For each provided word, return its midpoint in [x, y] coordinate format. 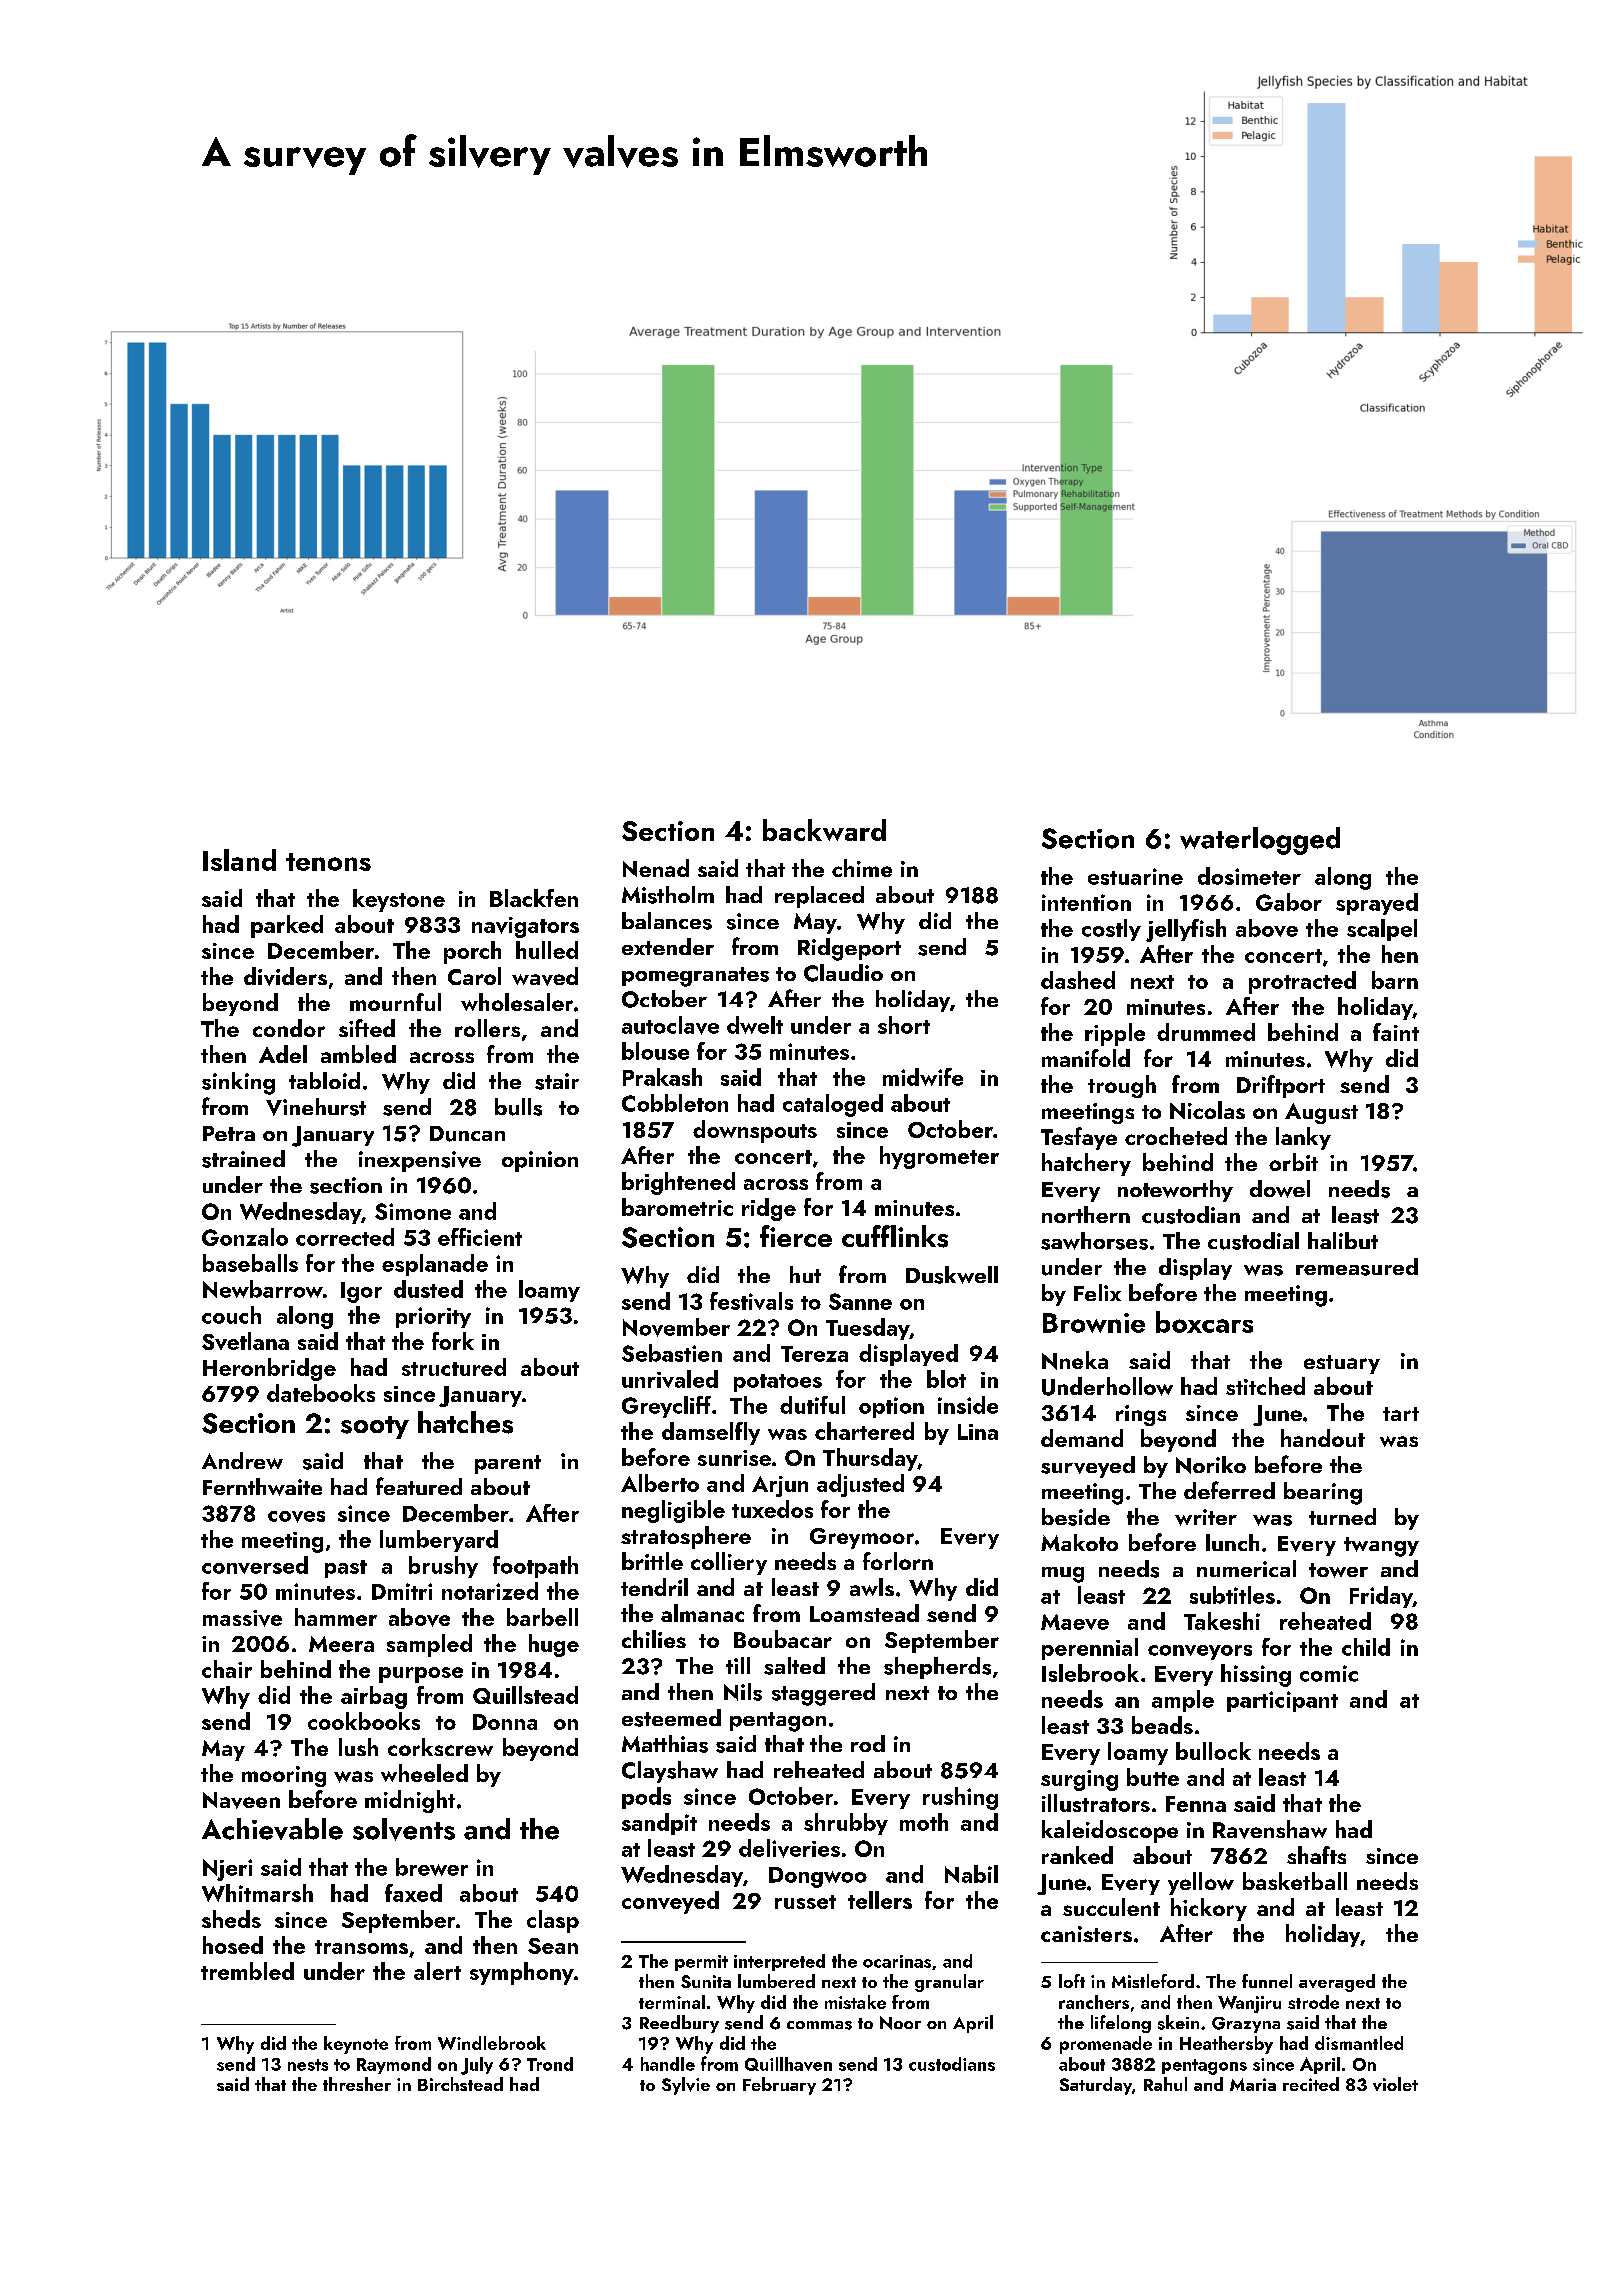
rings [1141, 1415]
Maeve [1075, 1622]
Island [239, 860]
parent [508, 1464]
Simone [413, 1211]
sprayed [1377, 904]
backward [824, 830]
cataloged [833, 1105]
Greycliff [666, 1407]
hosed [233, 1945]
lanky [1303, 1138]
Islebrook [1090, 1673]
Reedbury [679, 2024]
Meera [341, 1644]
